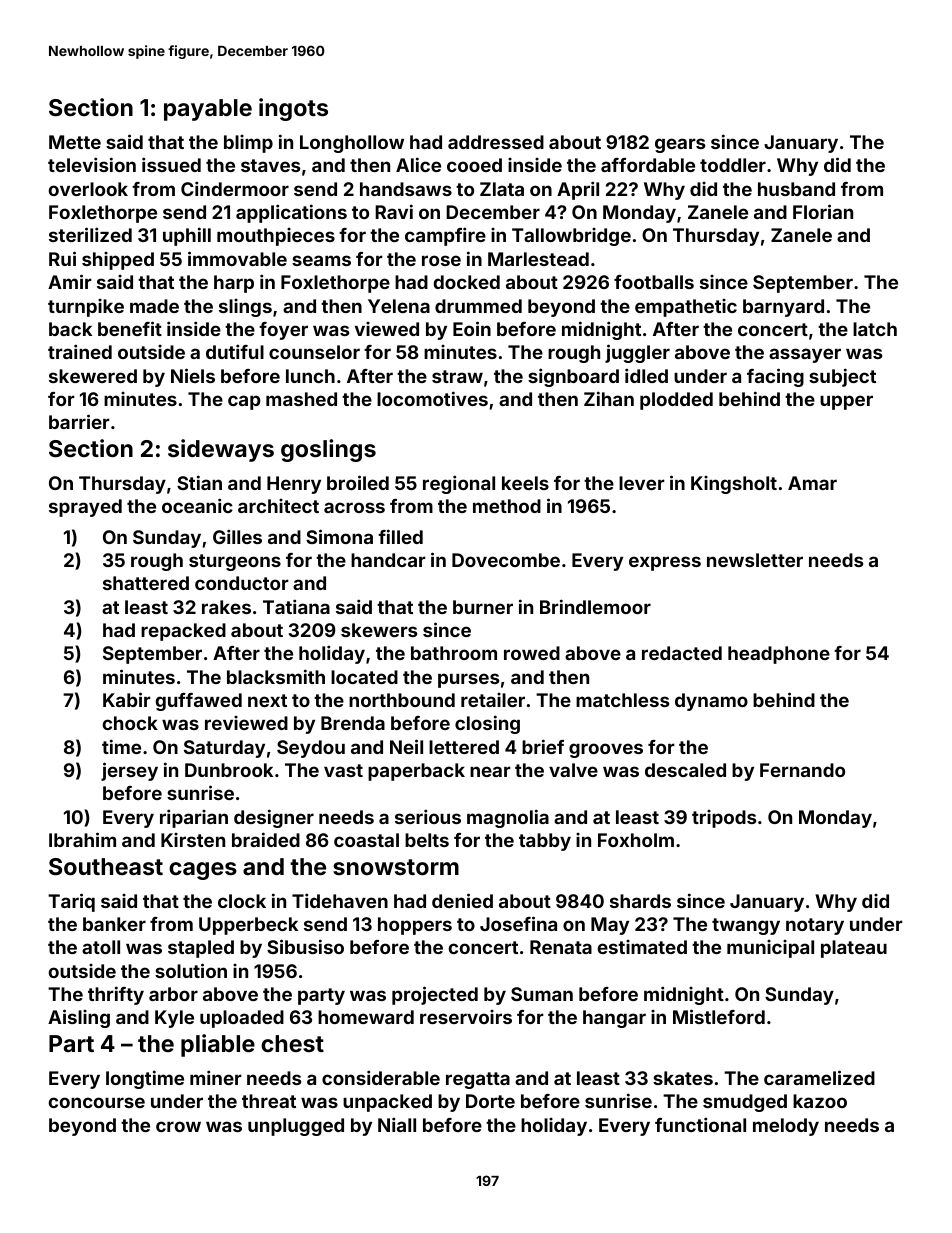  What do you see at coordinates (235, 562) in the document?
I see `sturgeons` at bounding box center [235, 562].
